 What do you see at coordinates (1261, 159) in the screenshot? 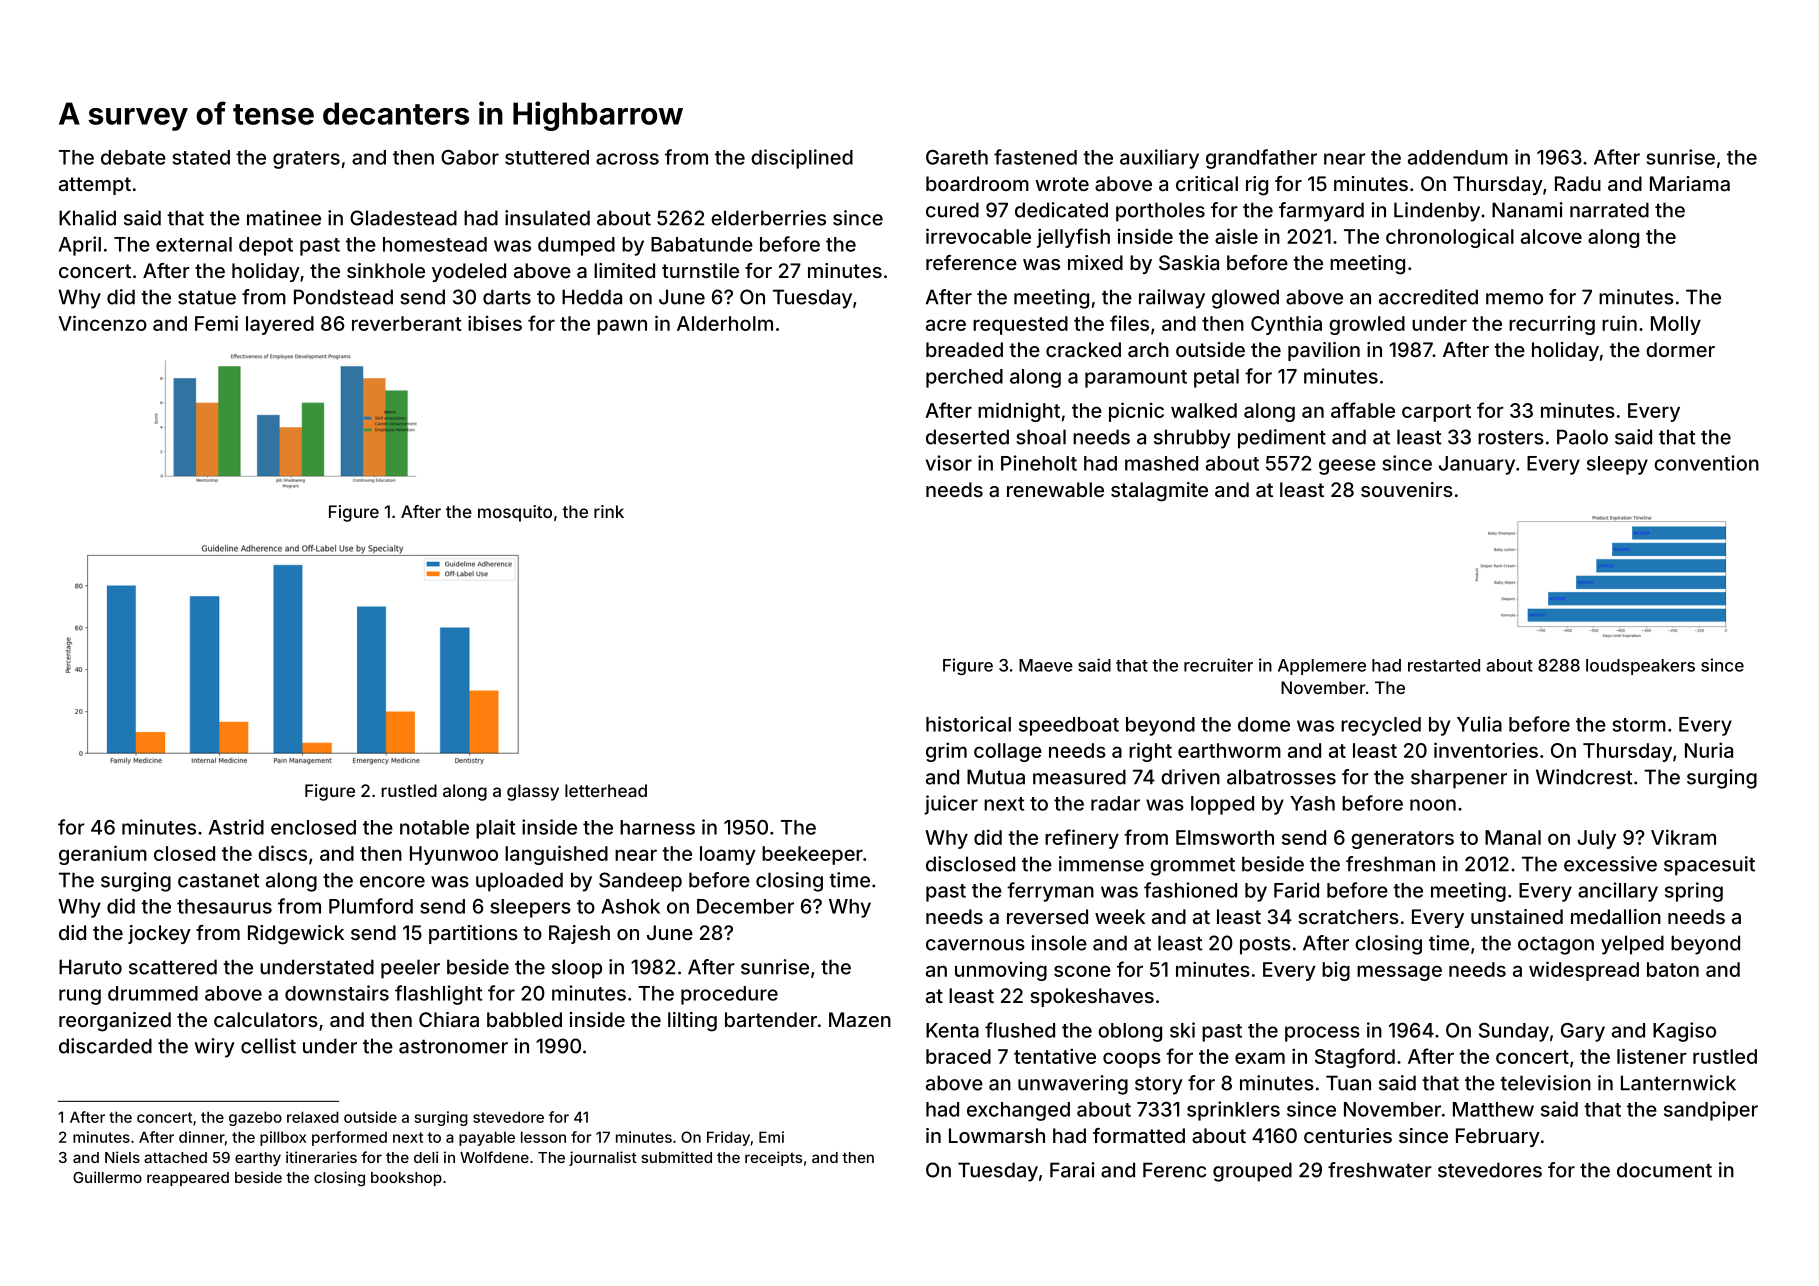
I see `grandfather` at bounding box center [1261, 159].
